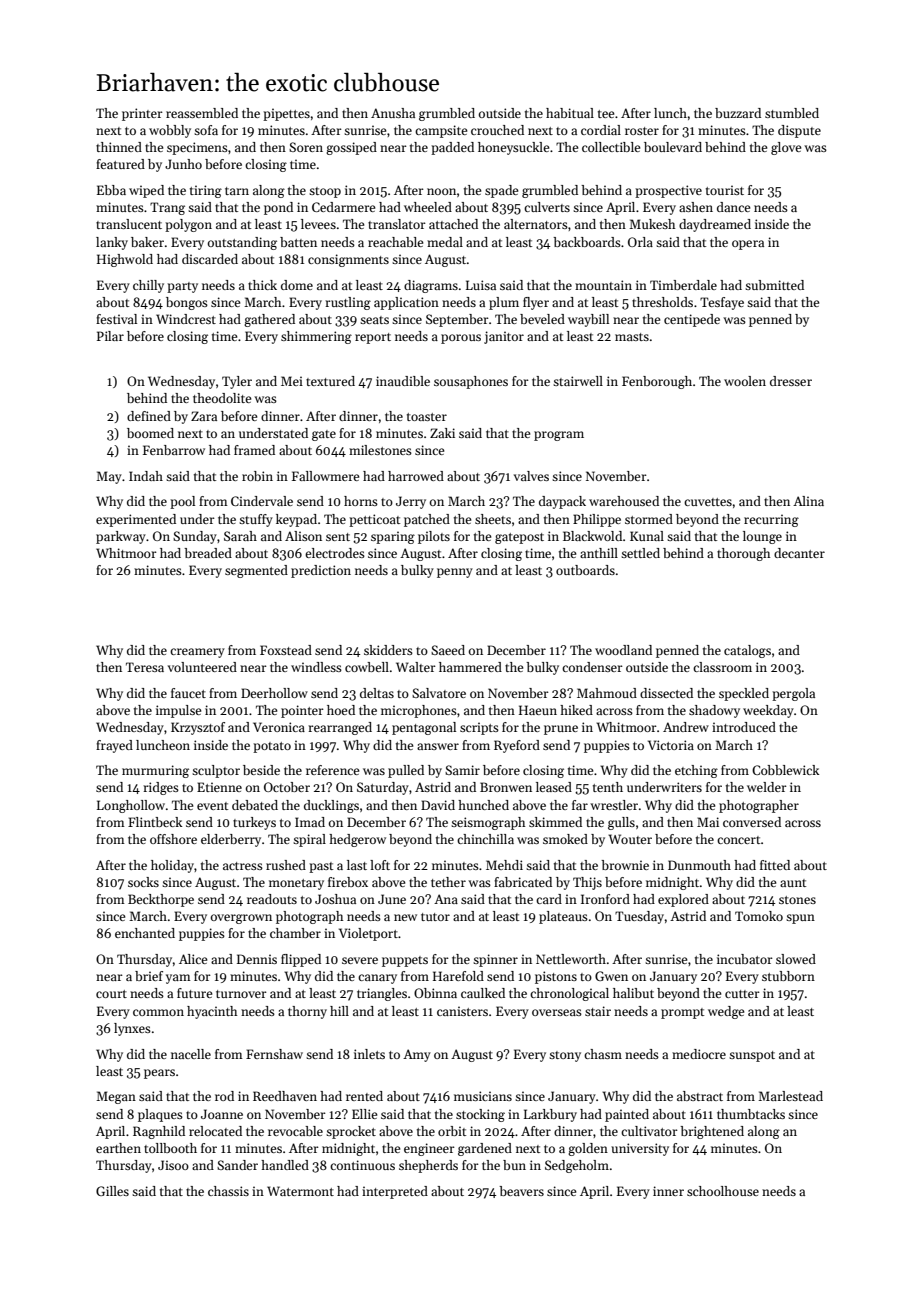 This image has width=924, height=1308. What do you see at coordinates (279, 727) in the image?
I see `Veronica` at bounding box center [279, 727].
